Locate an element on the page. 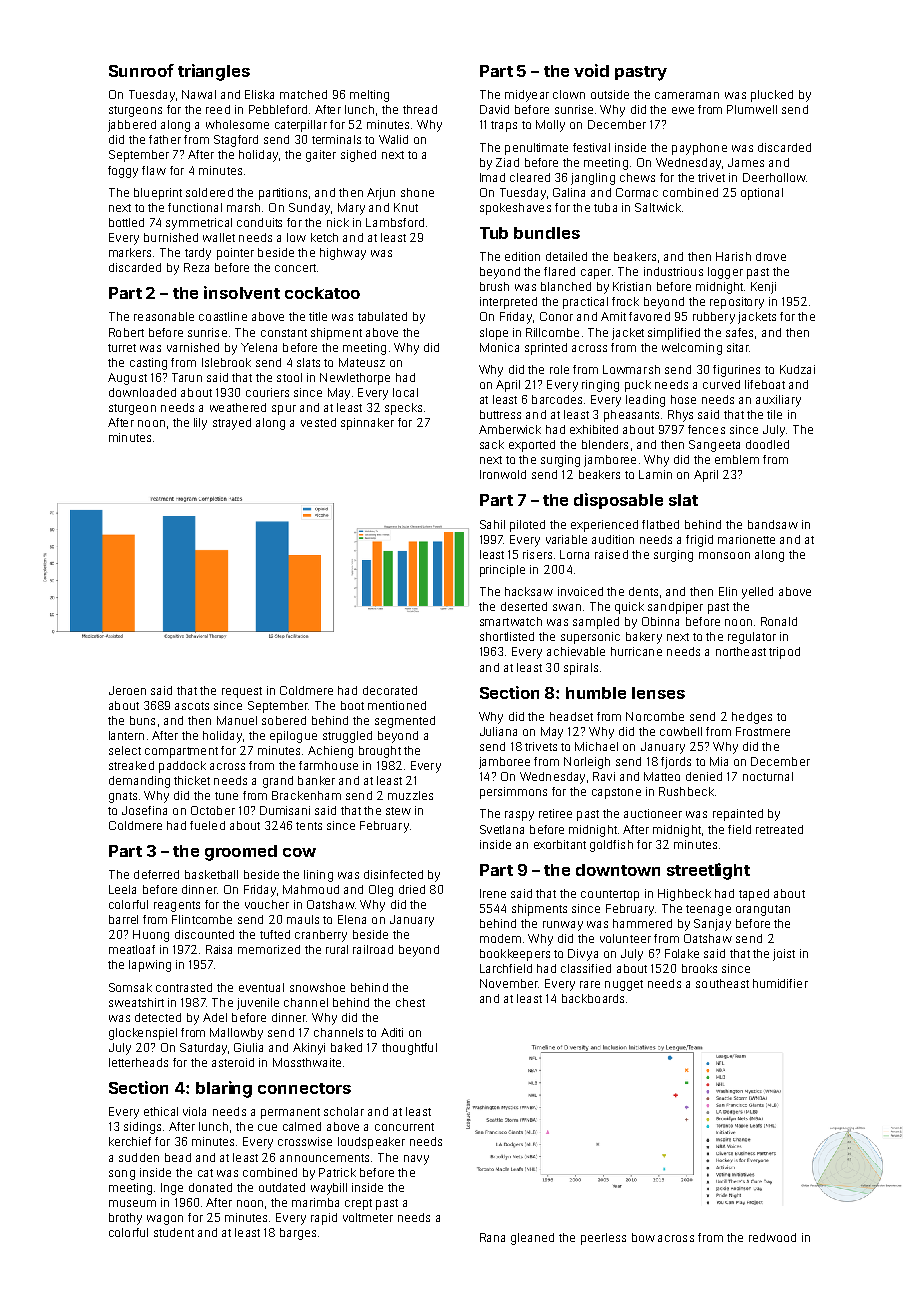  backboards is located at coordinates (593, 998).
